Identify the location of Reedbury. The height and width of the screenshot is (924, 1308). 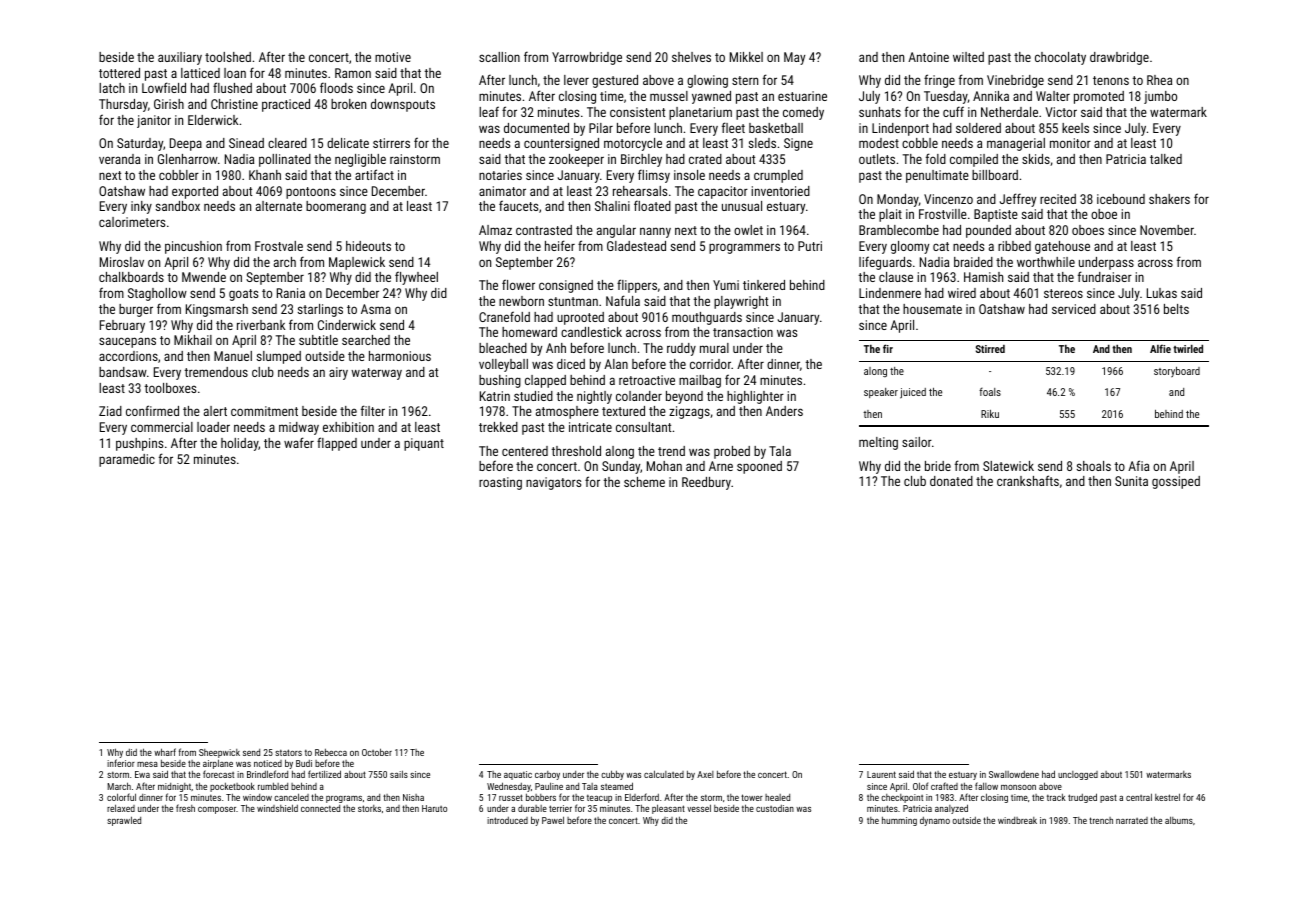
(706, 483).
